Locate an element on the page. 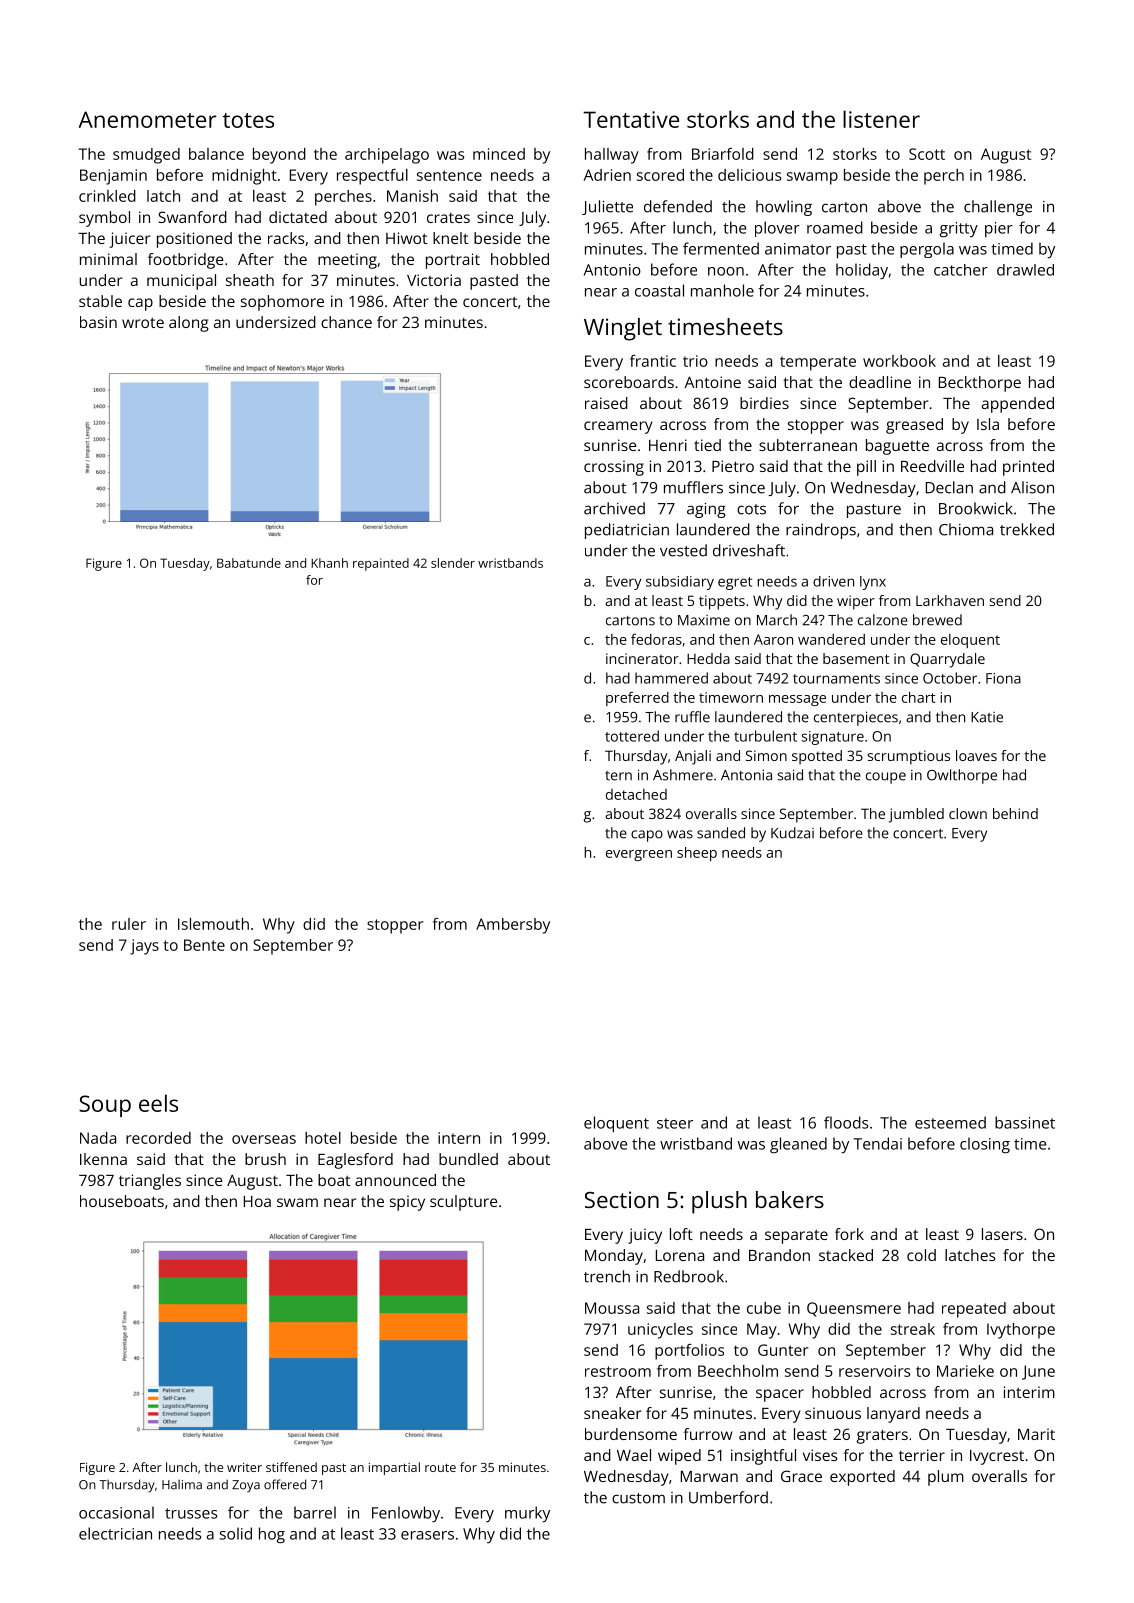  wrote is located at coordinates (143, 323).
